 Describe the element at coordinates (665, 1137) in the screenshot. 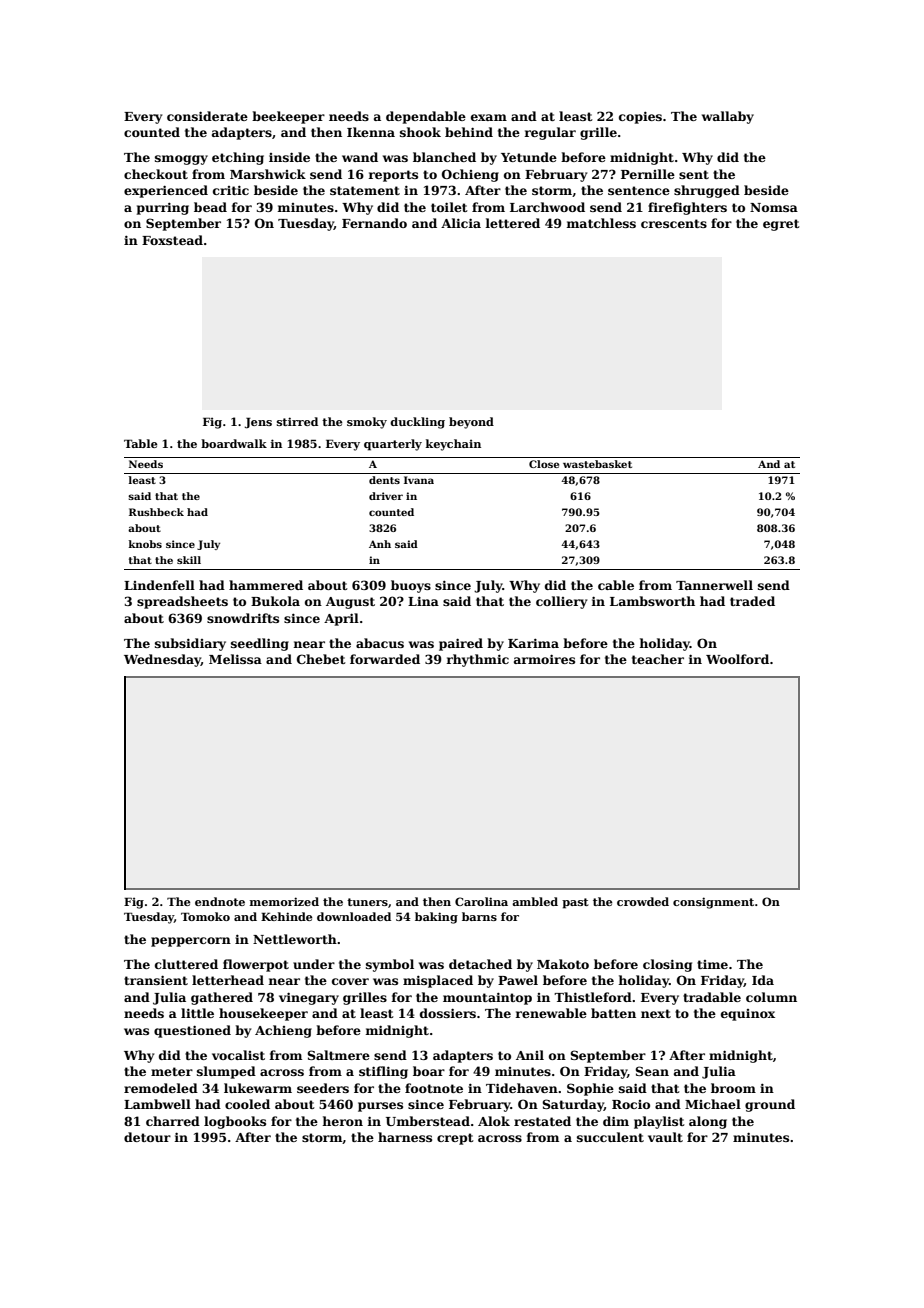

I see `vault` at that location.
